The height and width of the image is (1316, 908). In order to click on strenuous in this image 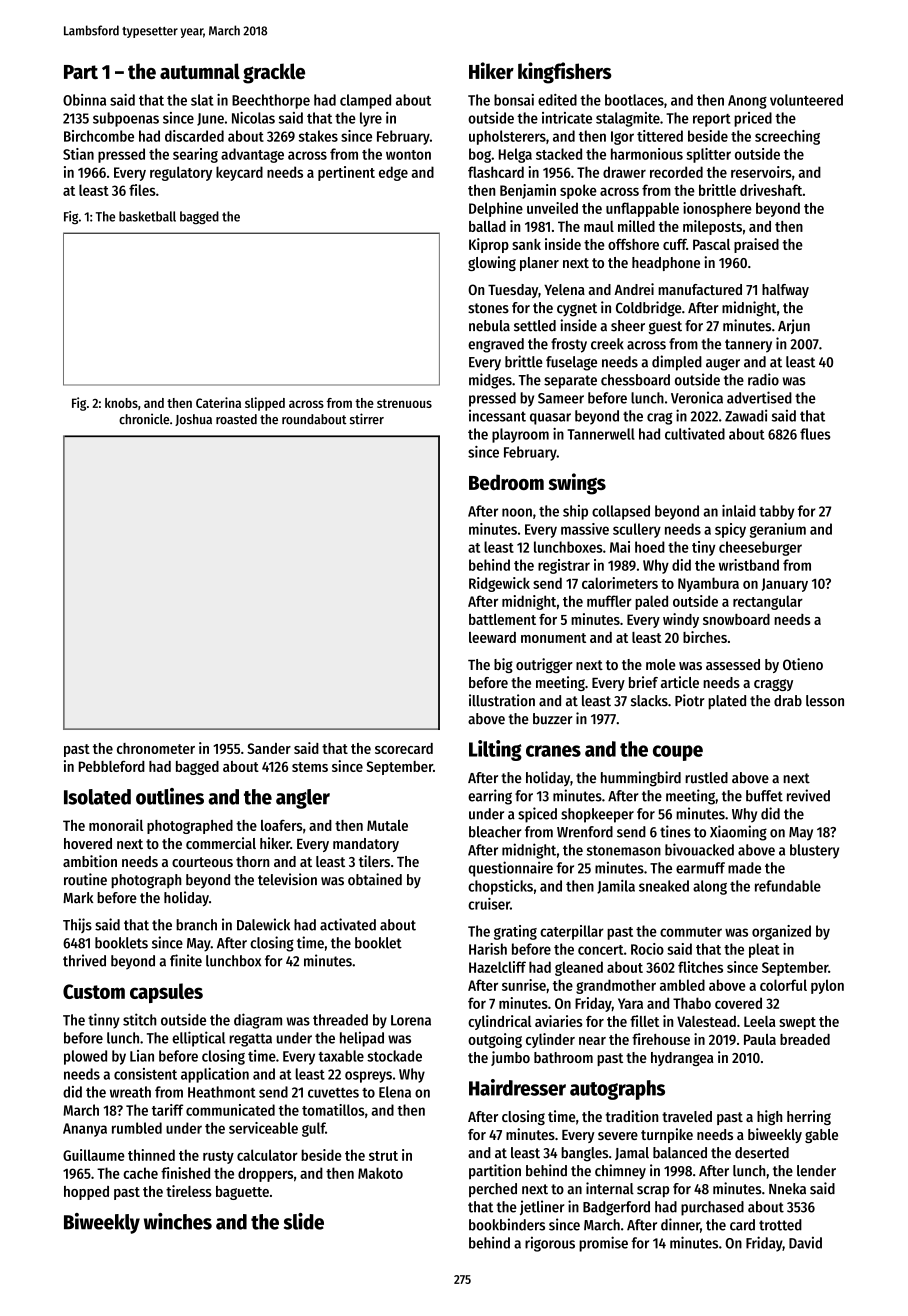, I will do `click(404, 403)`.
